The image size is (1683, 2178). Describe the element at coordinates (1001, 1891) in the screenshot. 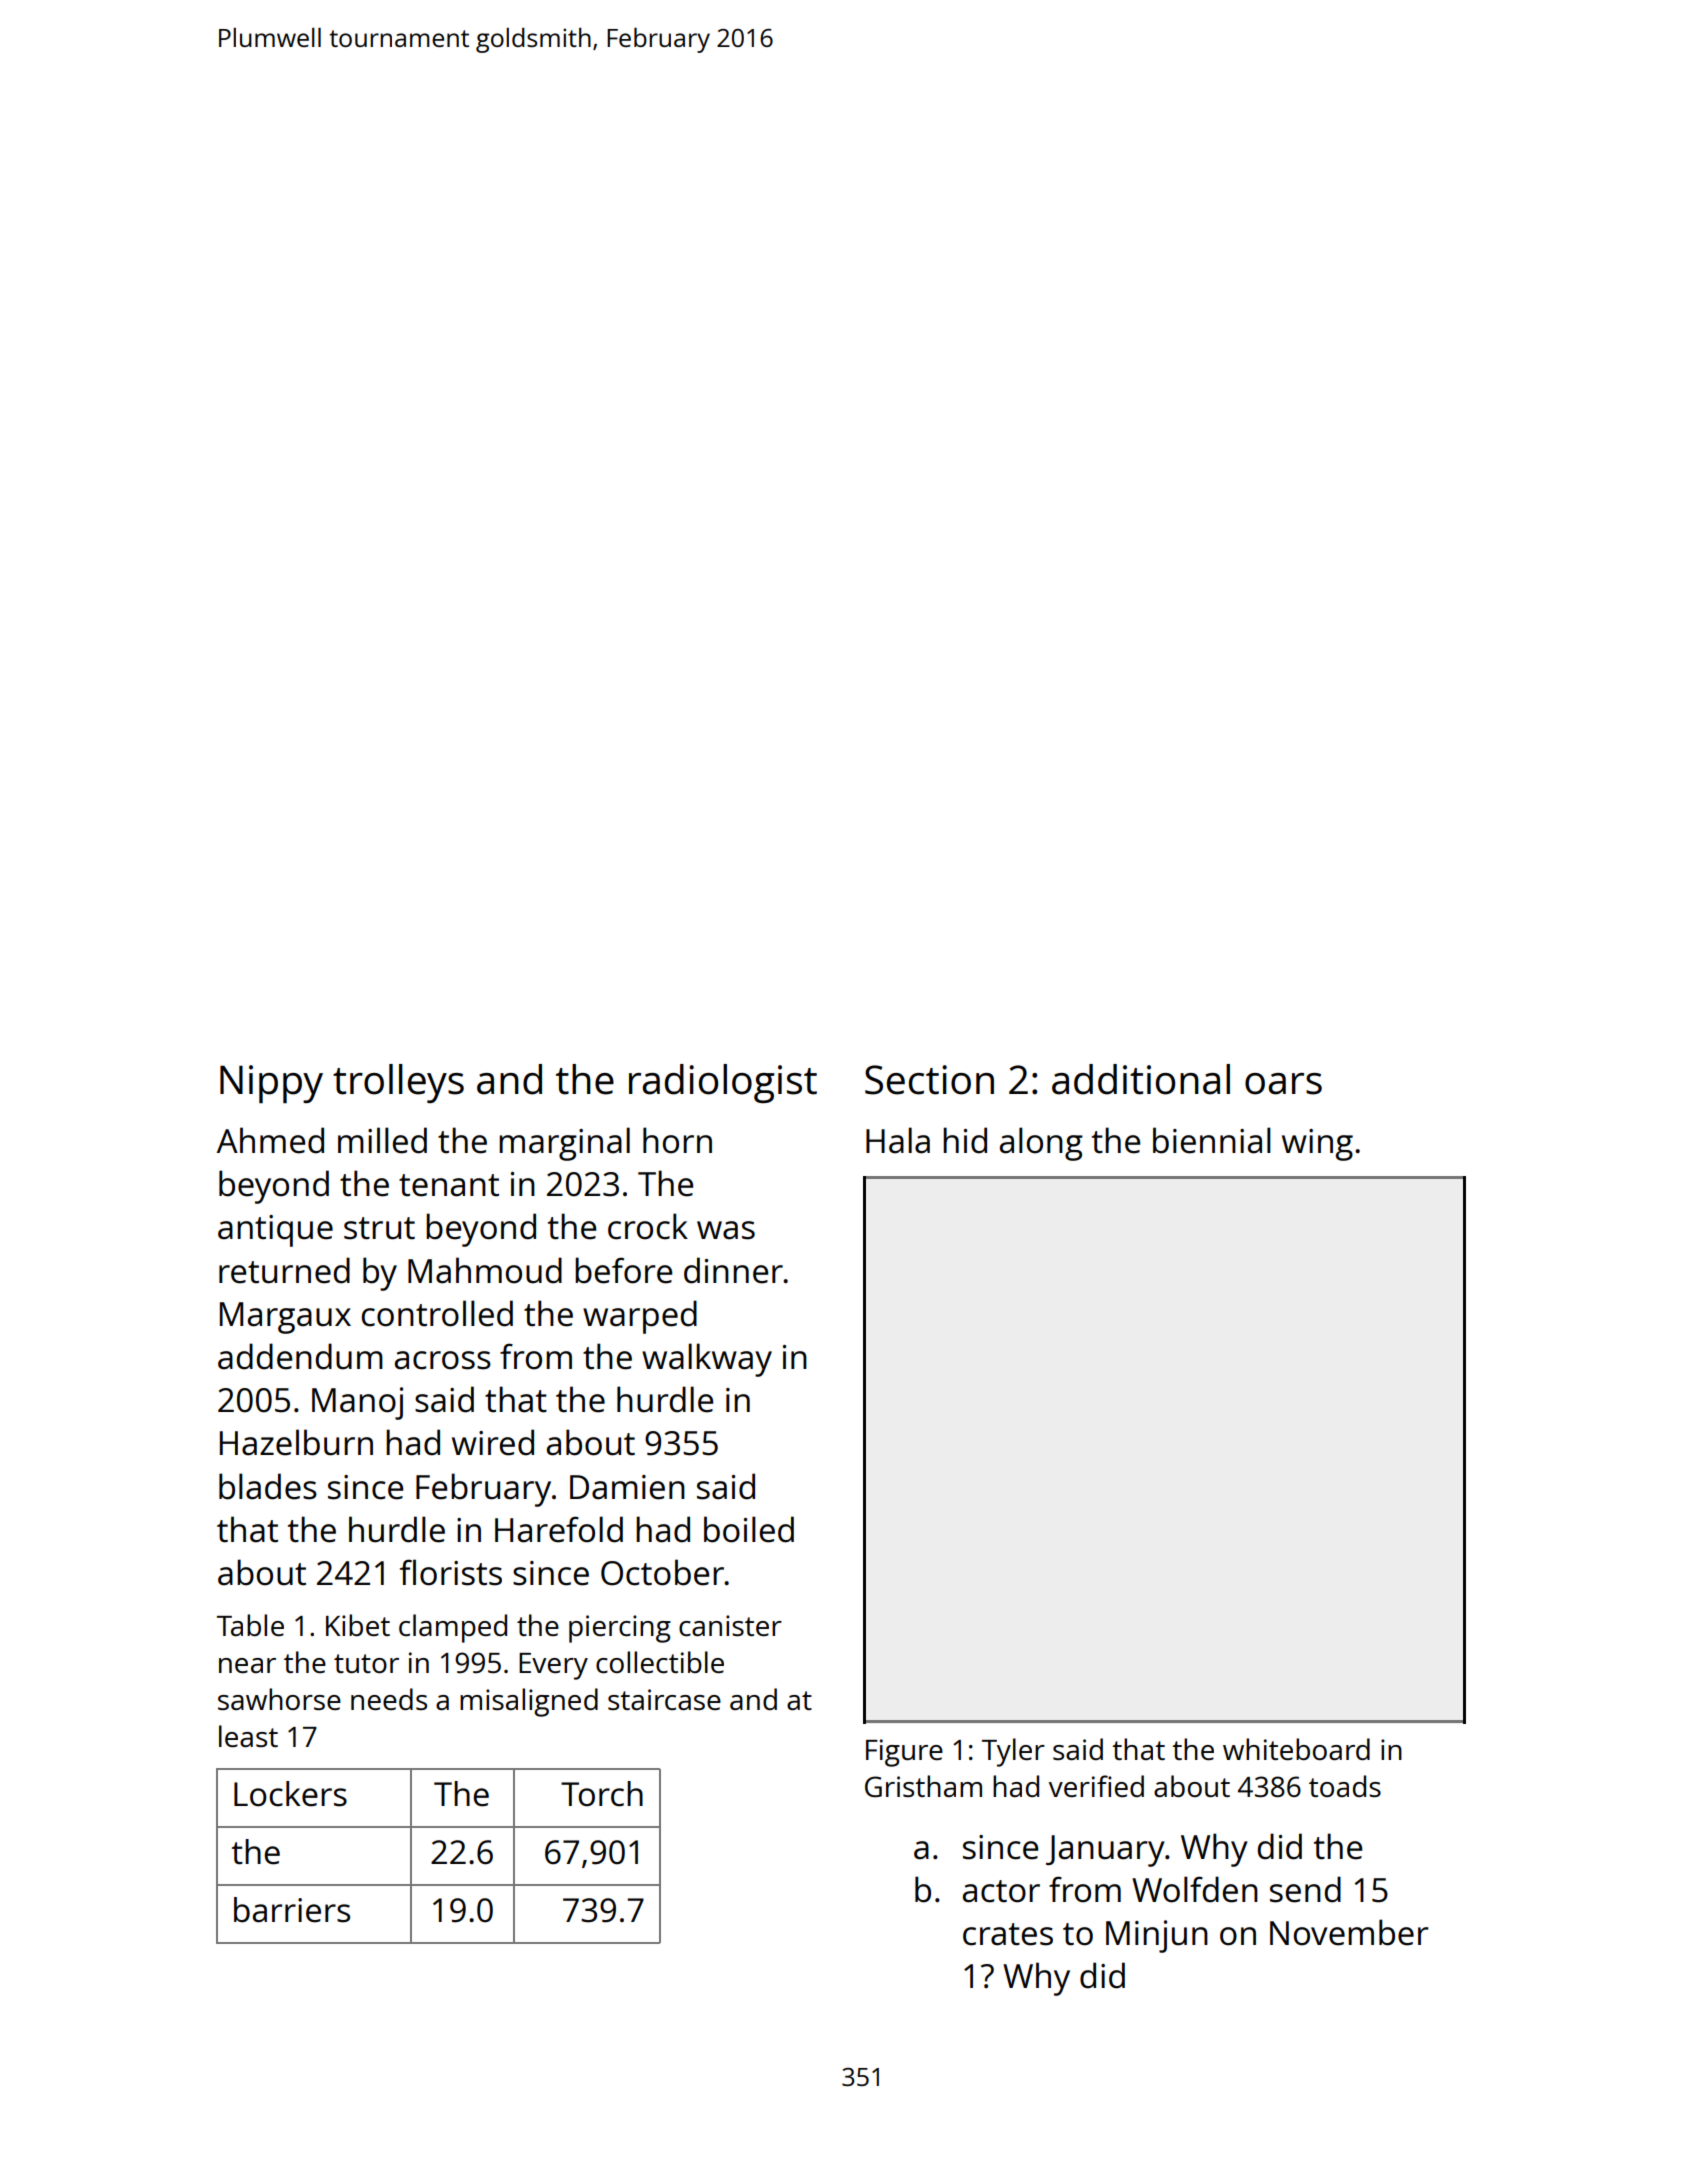

I see `actor` at that location.
